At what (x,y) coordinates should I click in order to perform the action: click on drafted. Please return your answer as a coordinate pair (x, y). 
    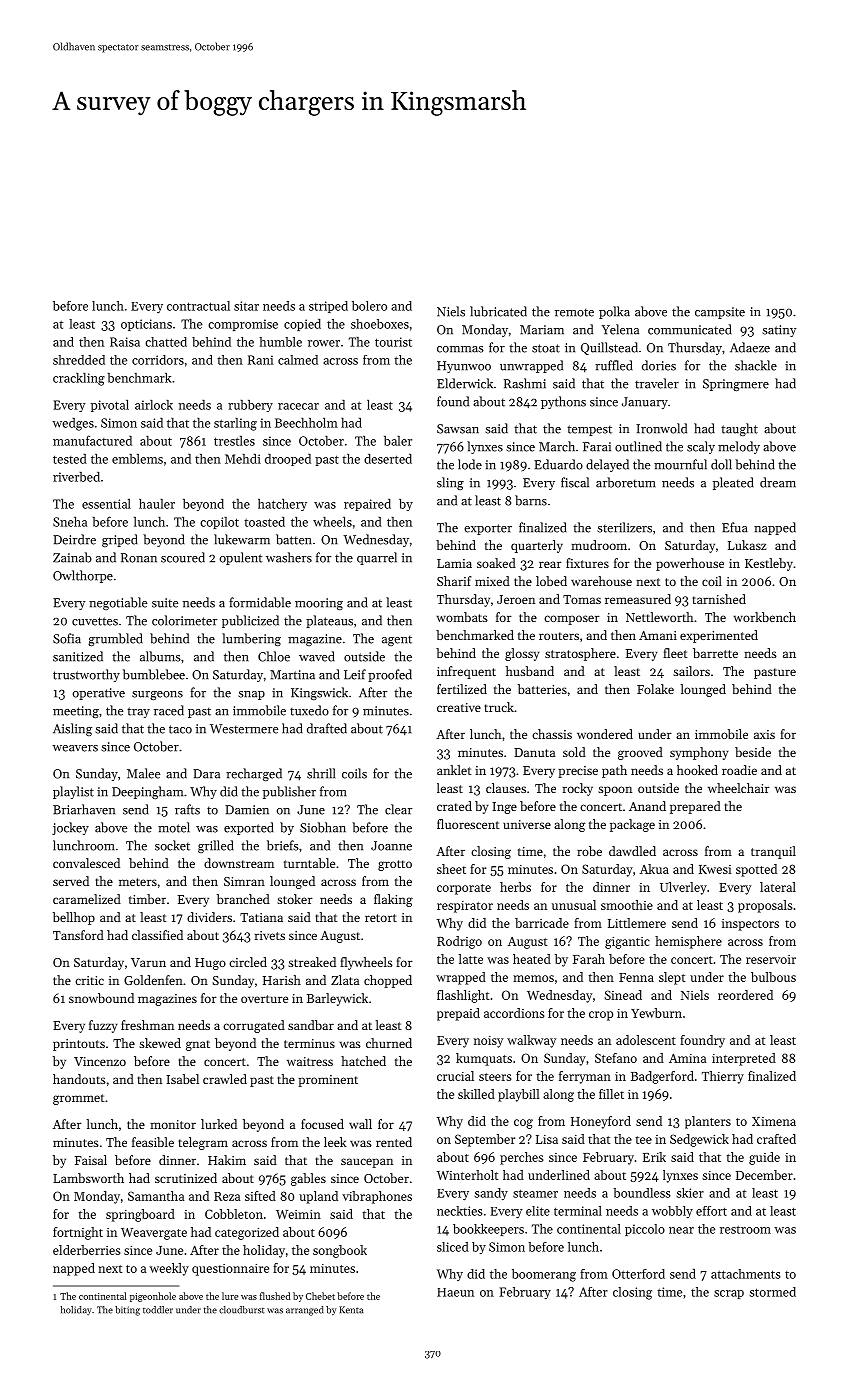
    Looking at the image, I should click on (327, 728).
